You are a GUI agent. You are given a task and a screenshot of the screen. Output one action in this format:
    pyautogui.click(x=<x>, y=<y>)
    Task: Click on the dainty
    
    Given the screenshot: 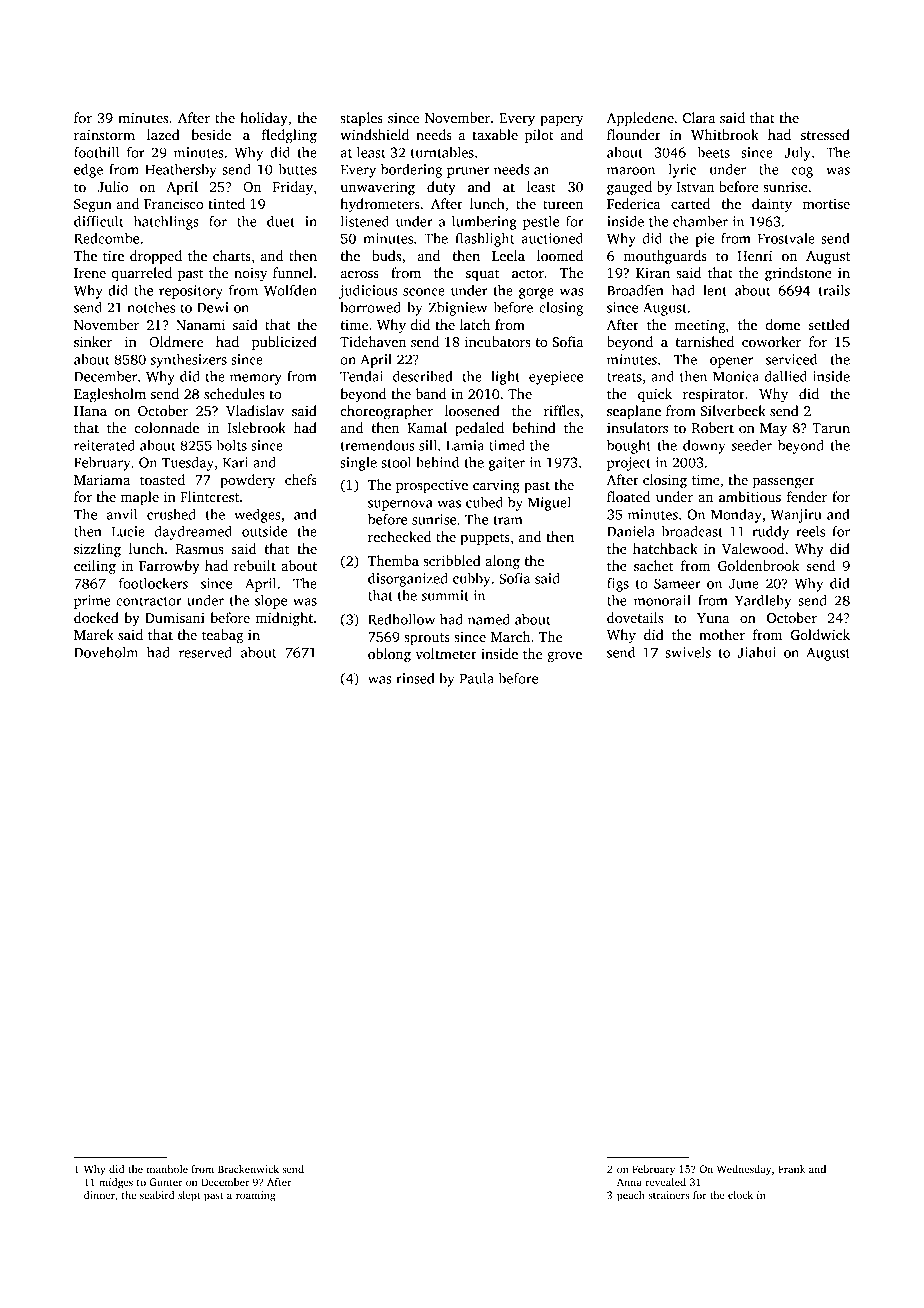 What is the action you would take?
    pyautogui.click(x=772, y=205)
